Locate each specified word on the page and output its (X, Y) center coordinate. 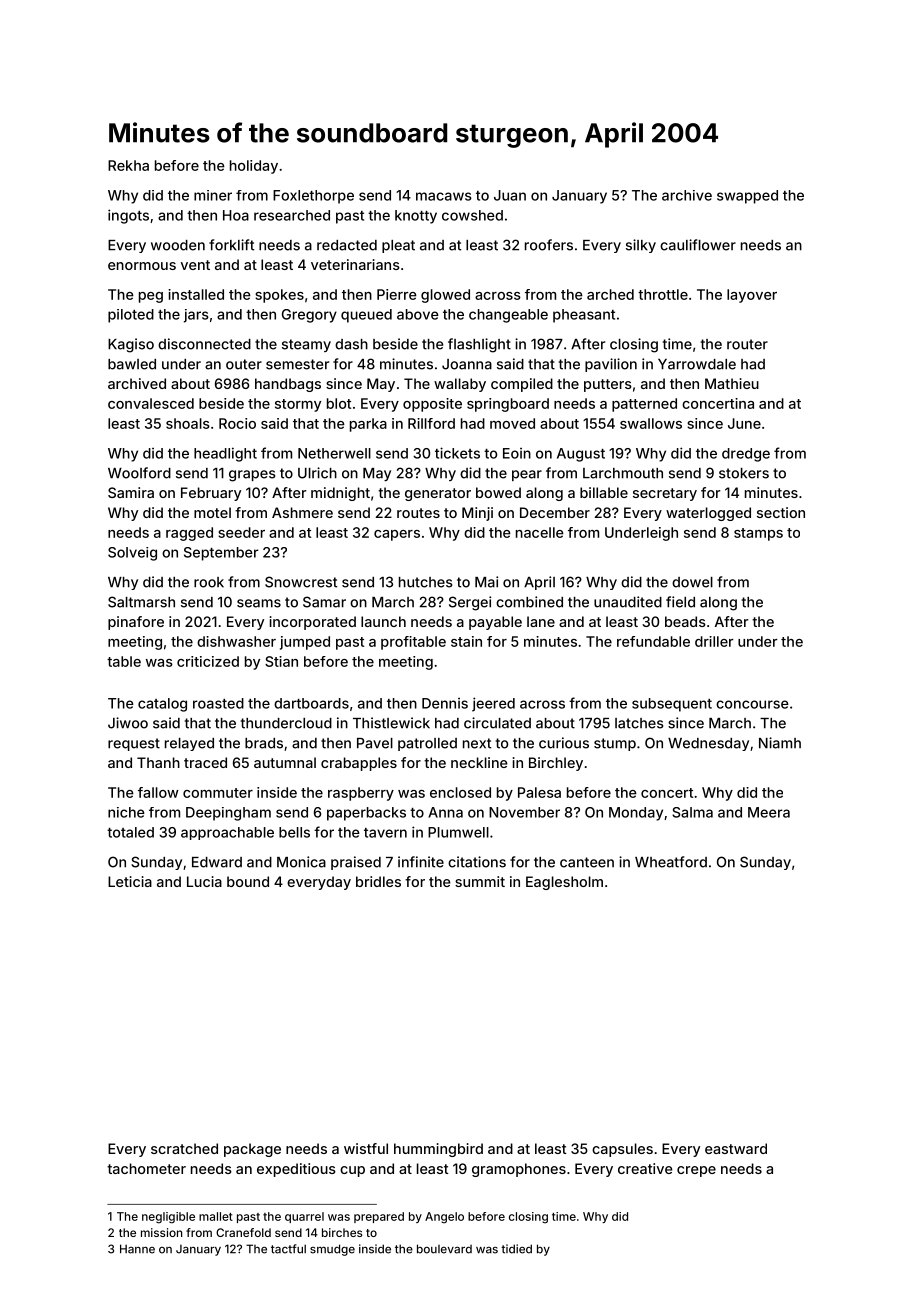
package (252, 1150)
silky (641, 246)
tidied (516, 1249)
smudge (332, 1250)
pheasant (584, 316)
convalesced (151, 403)
